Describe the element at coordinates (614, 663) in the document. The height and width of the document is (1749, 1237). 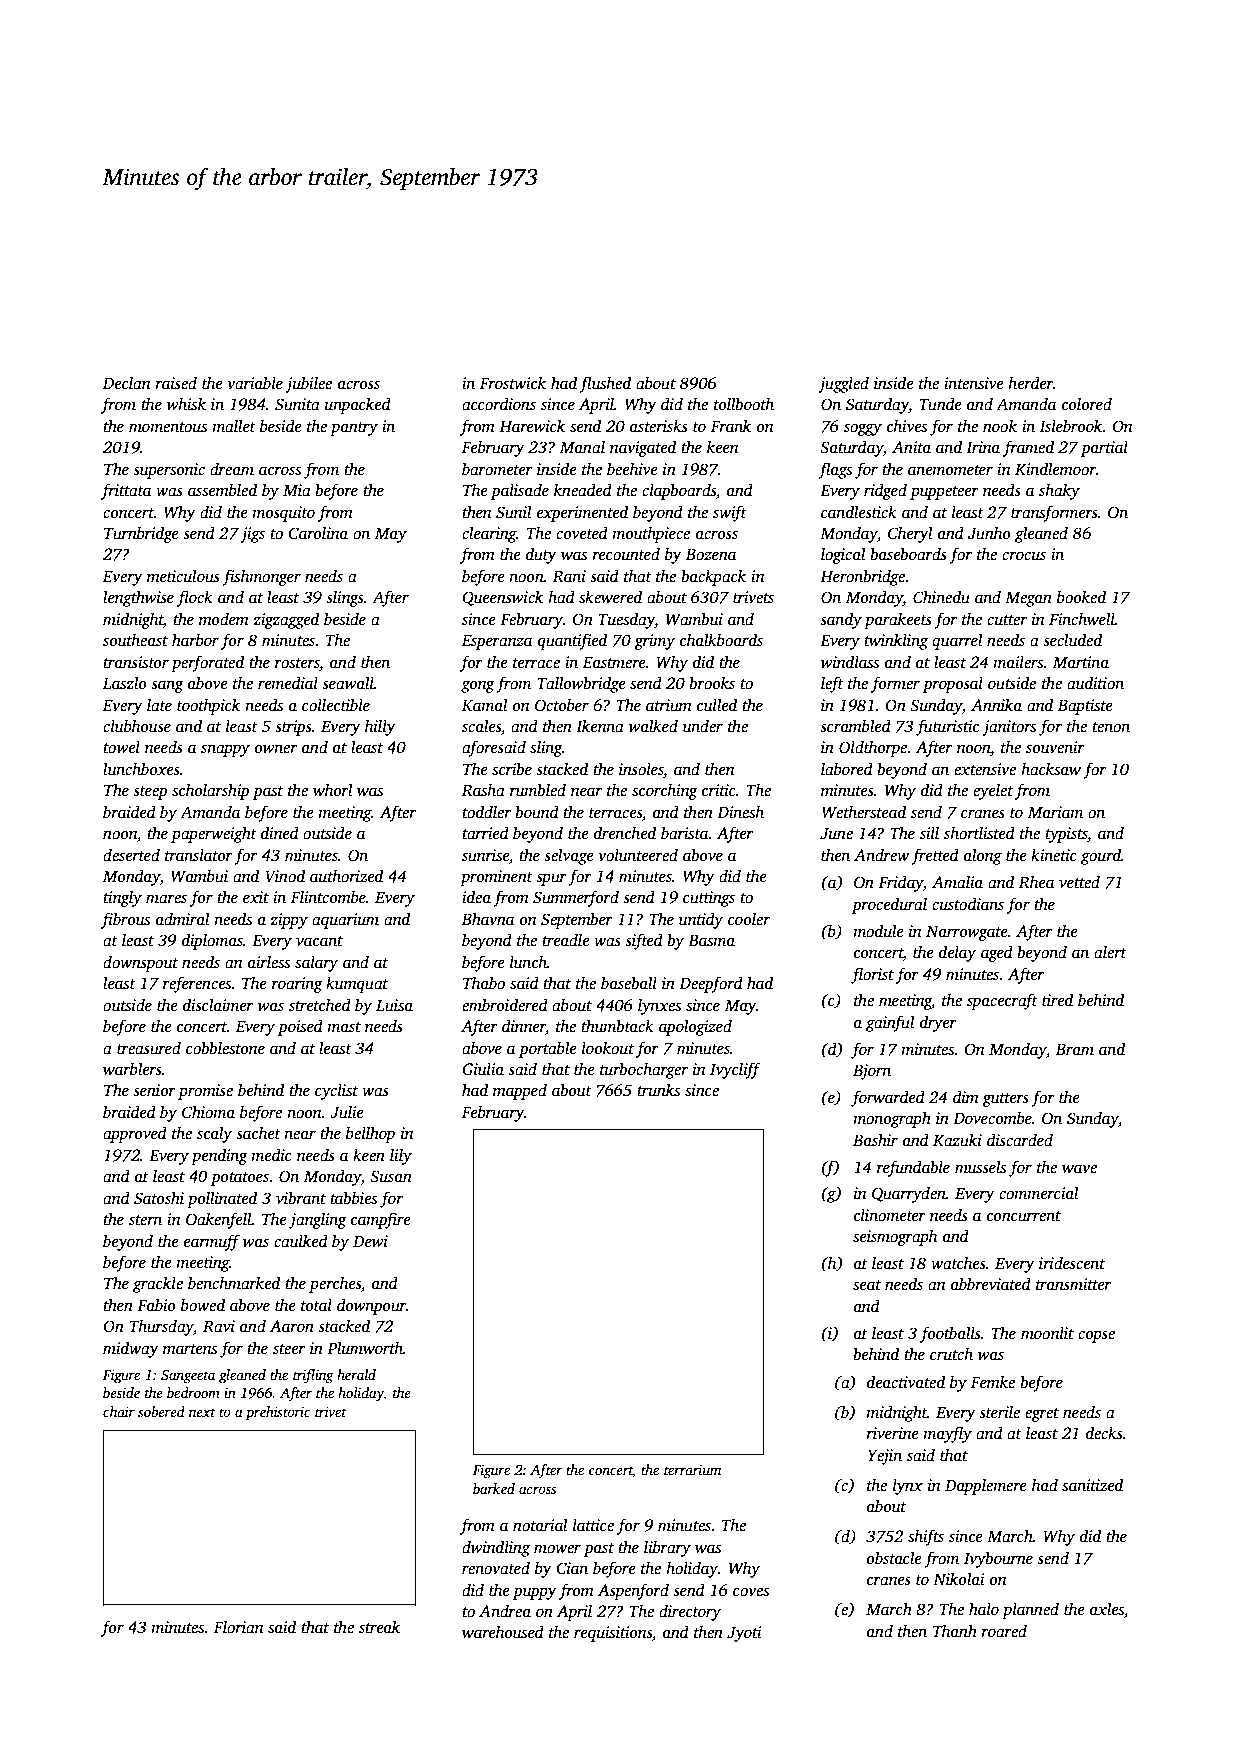
I see `Eastmere` at that location.
